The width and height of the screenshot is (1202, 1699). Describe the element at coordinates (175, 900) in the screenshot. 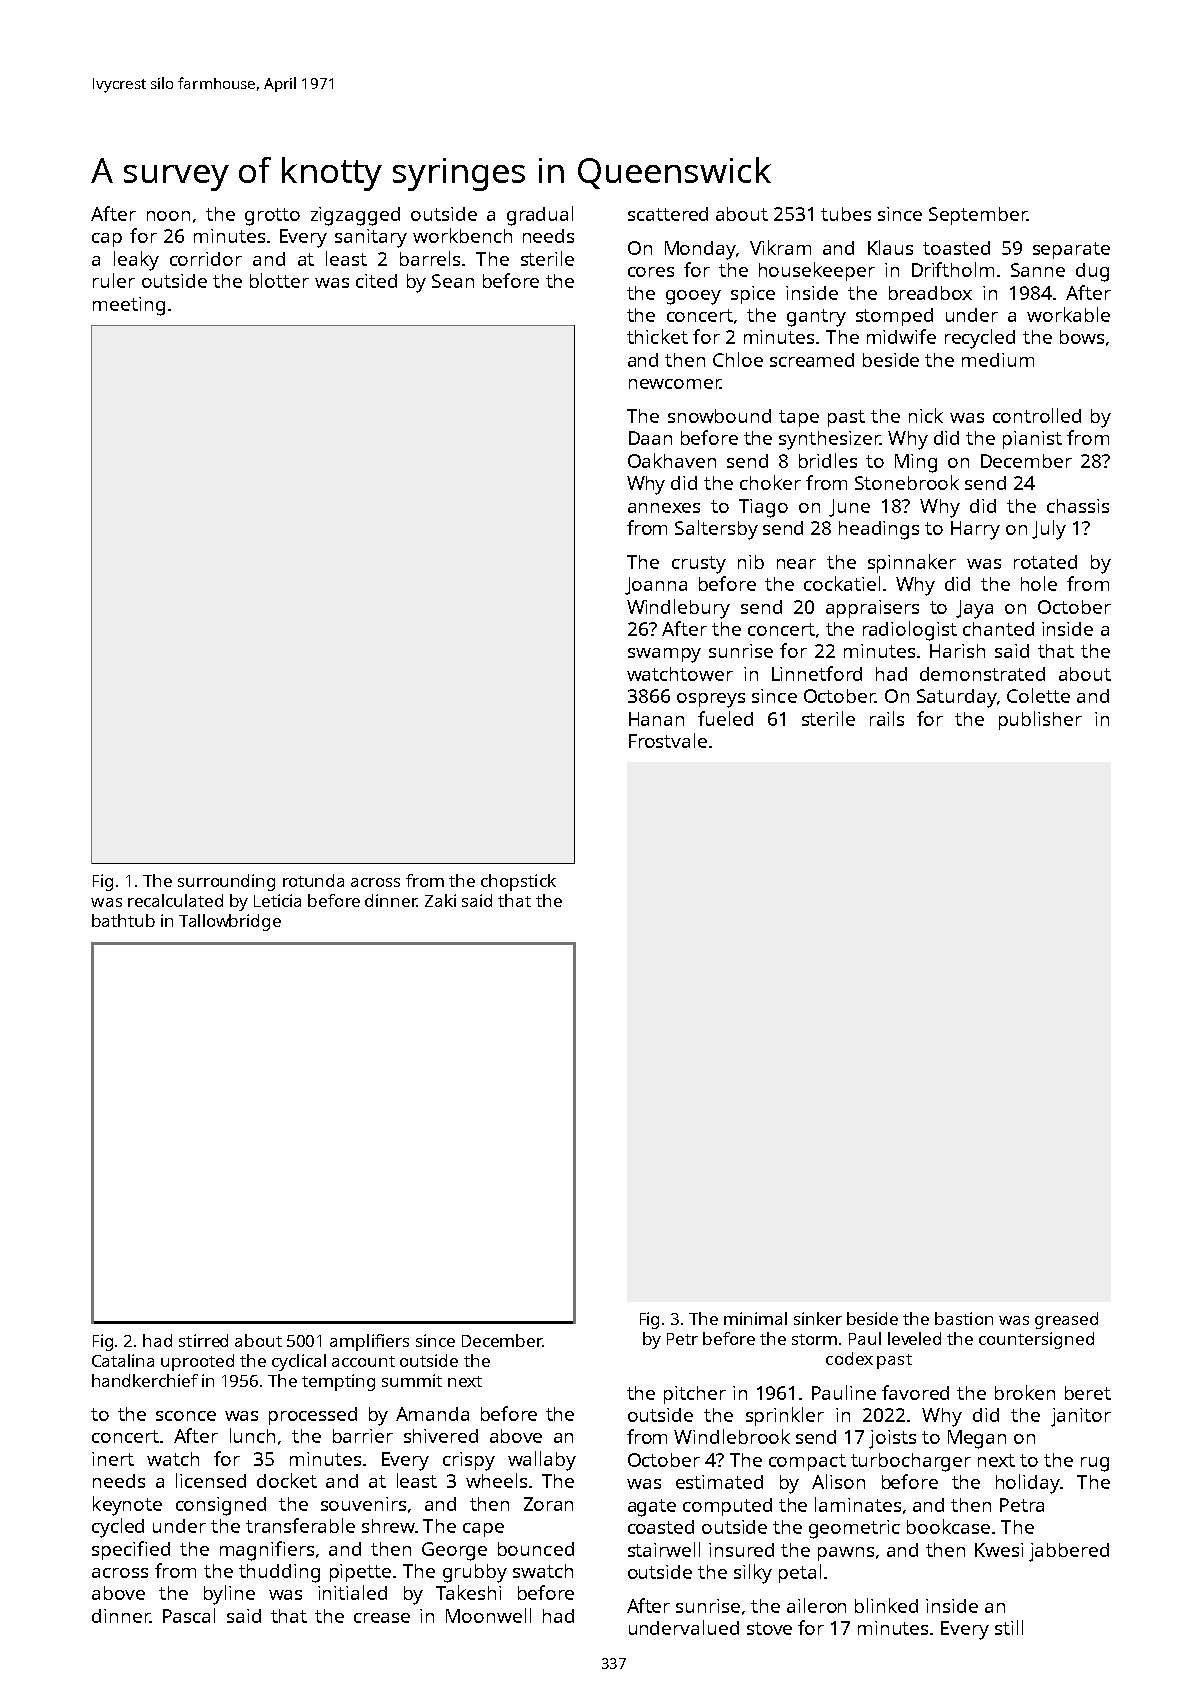

I see `recalculated` at that location.
